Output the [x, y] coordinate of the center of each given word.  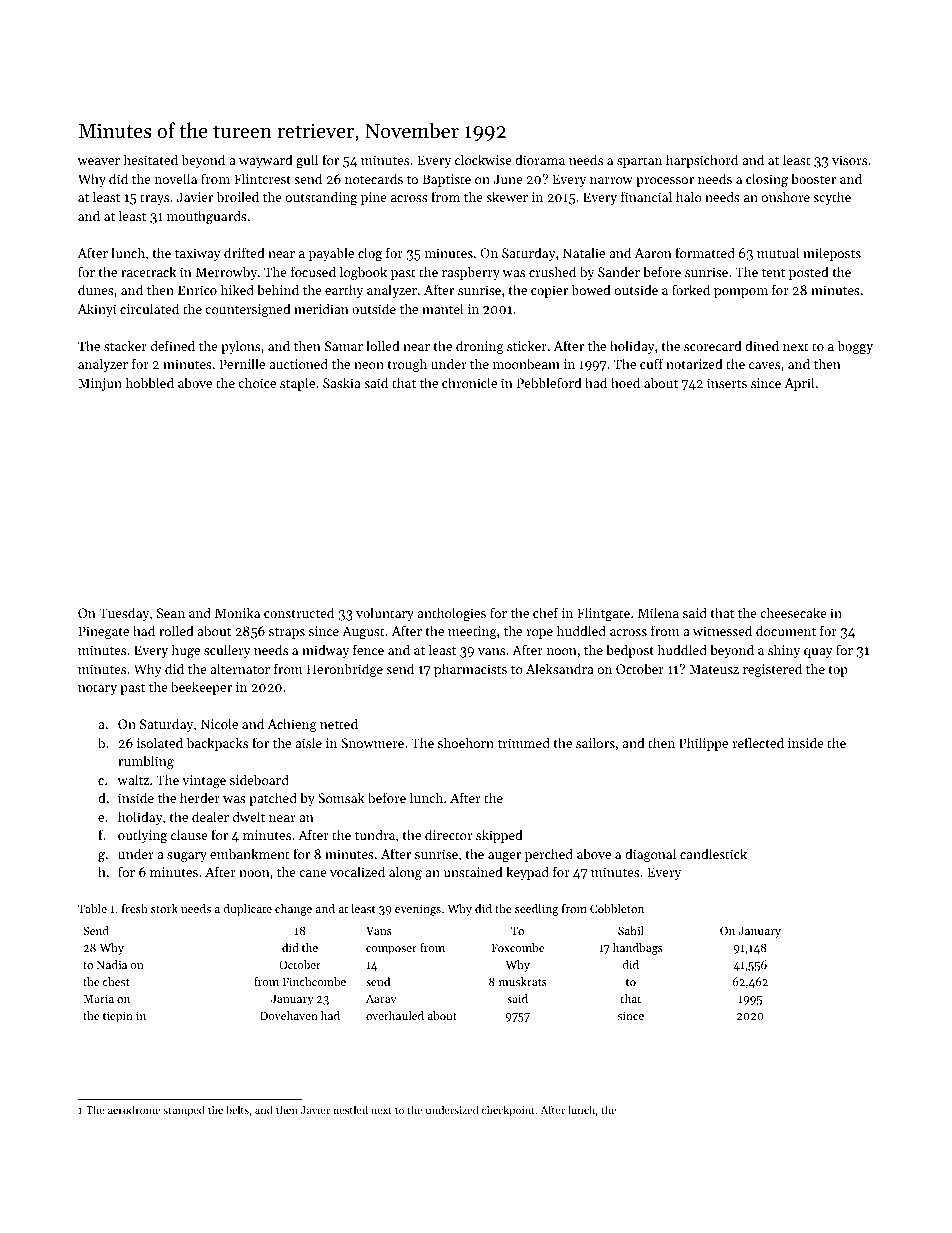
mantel [442, 308]
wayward [266, 161]
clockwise [483, 159]
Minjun [100, 384]
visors [849, 160]
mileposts [832, 254]
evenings [418, 910]
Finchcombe [314, 981]
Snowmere [372, 743]
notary [97, 689]
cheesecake [793, 612]
